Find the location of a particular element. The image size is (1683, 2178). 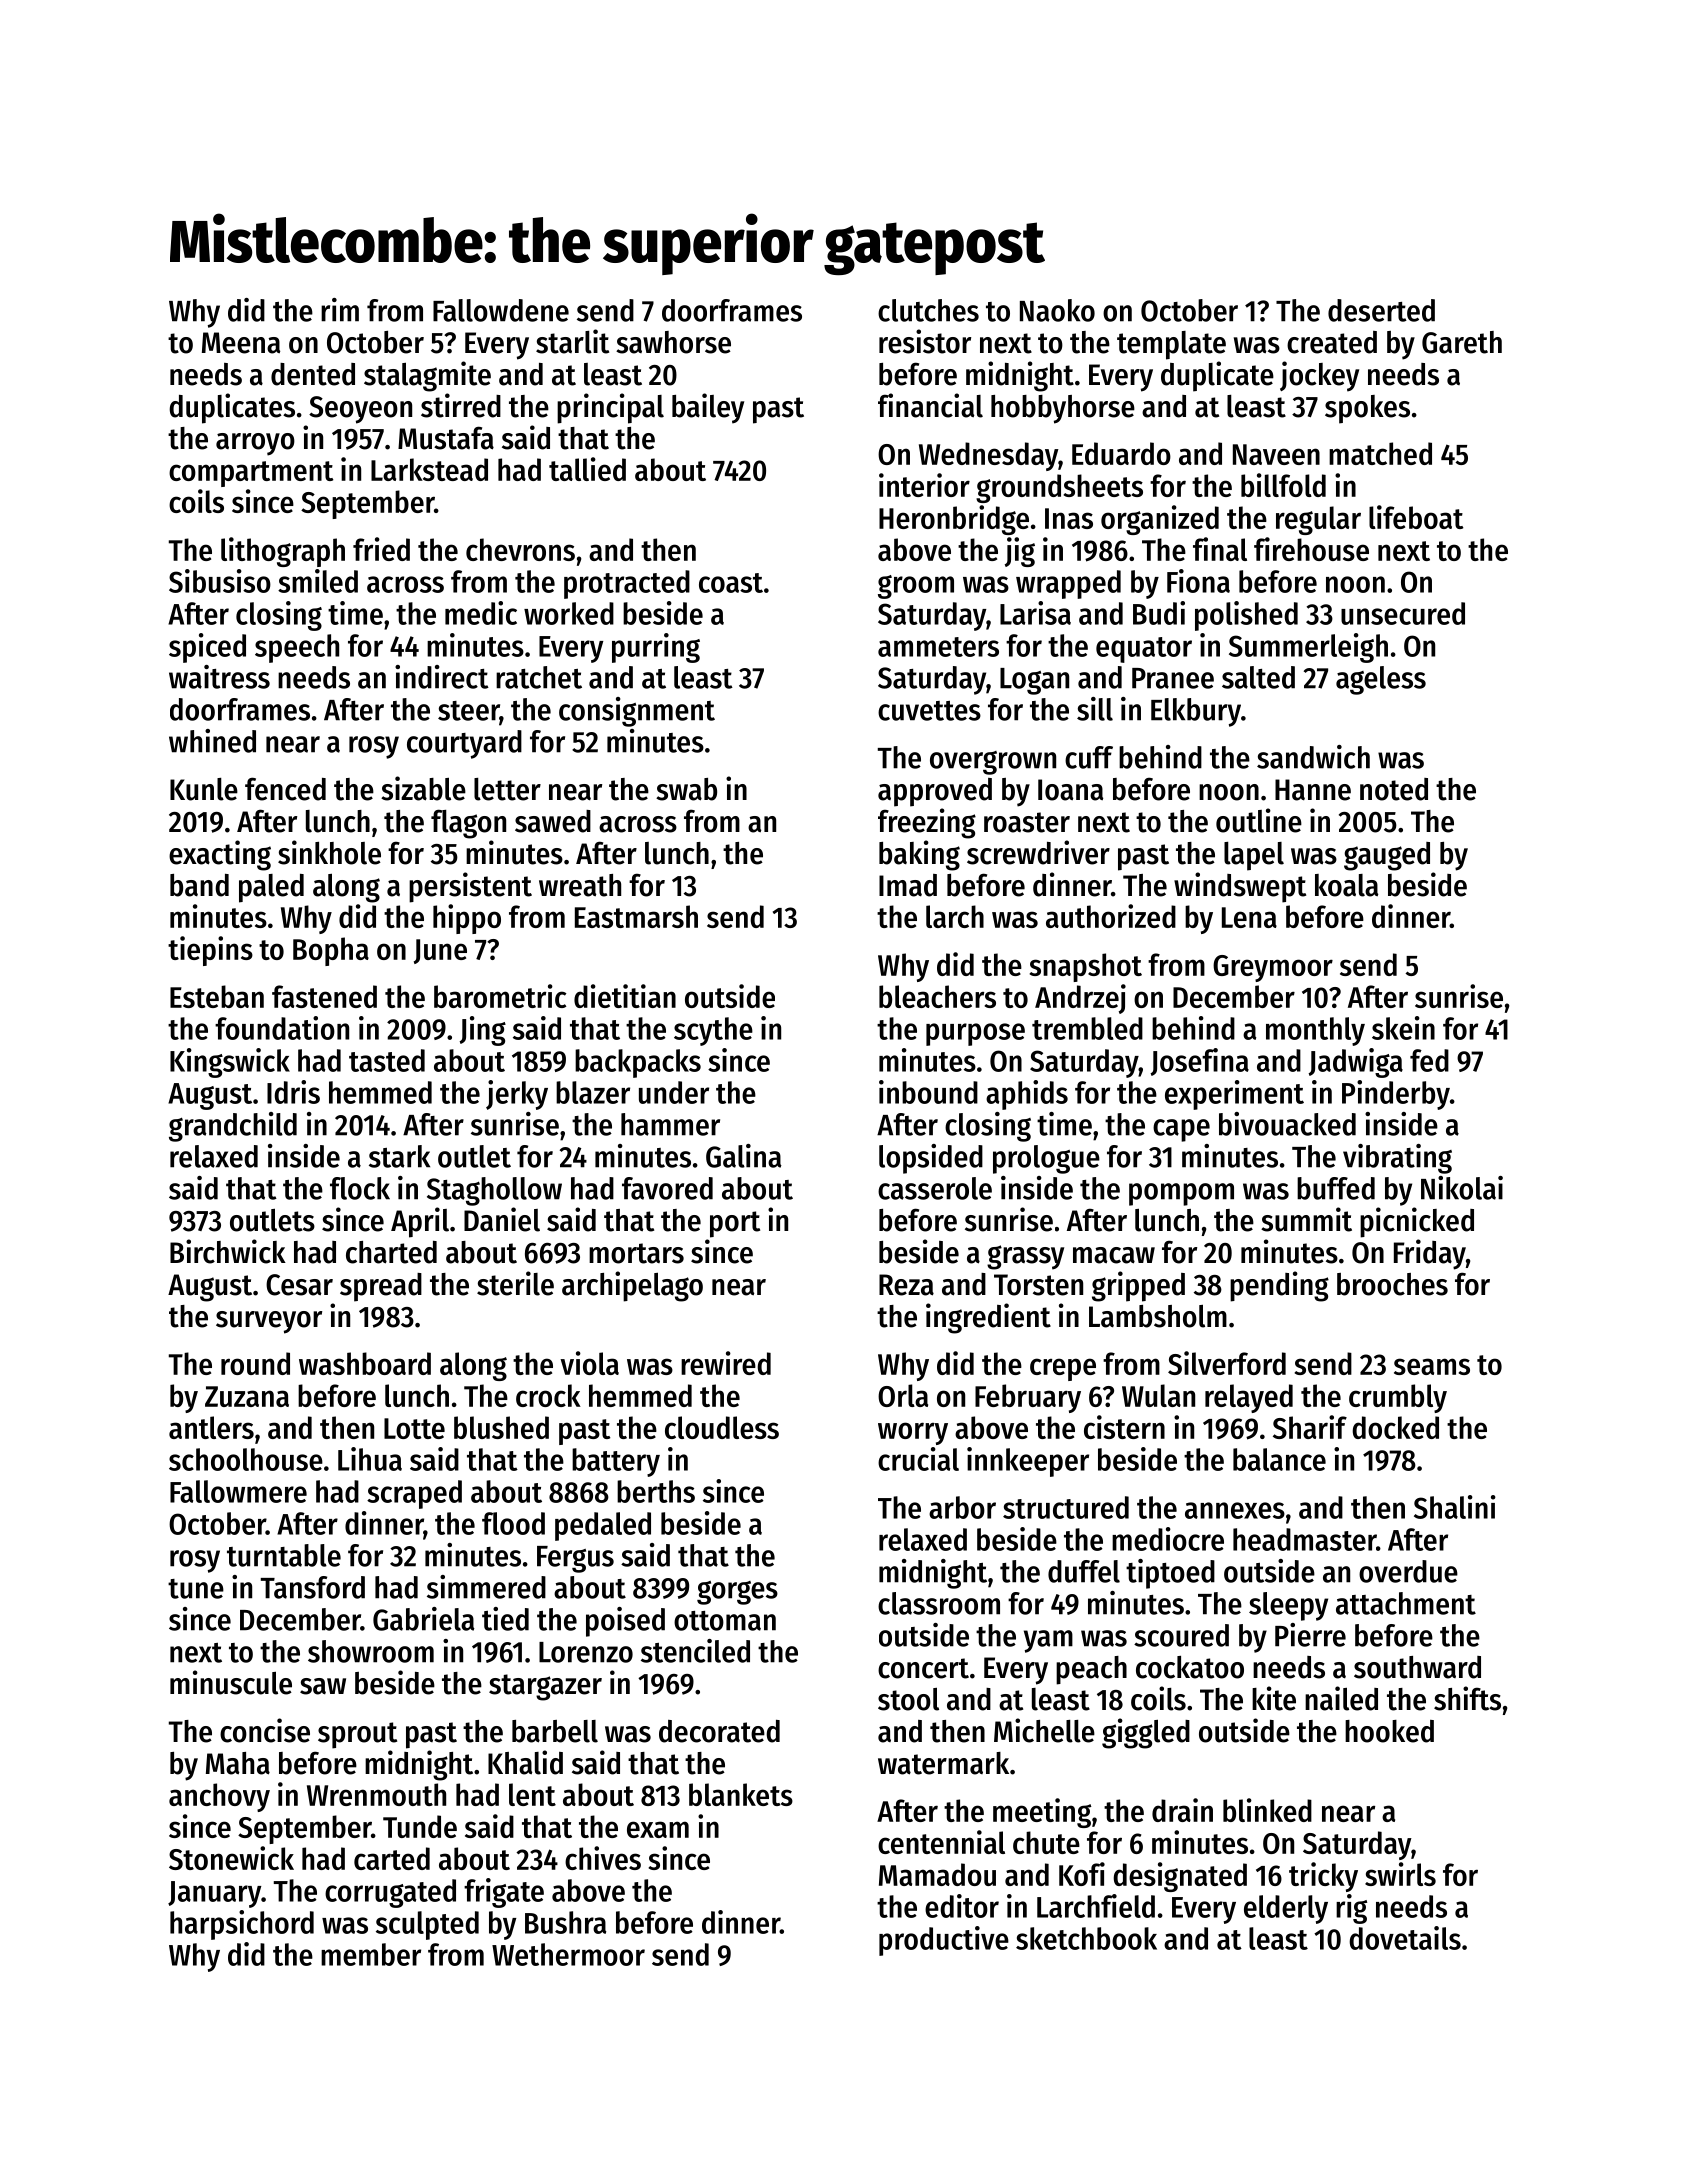

pompom is located at coordinates (1181, 1194).
